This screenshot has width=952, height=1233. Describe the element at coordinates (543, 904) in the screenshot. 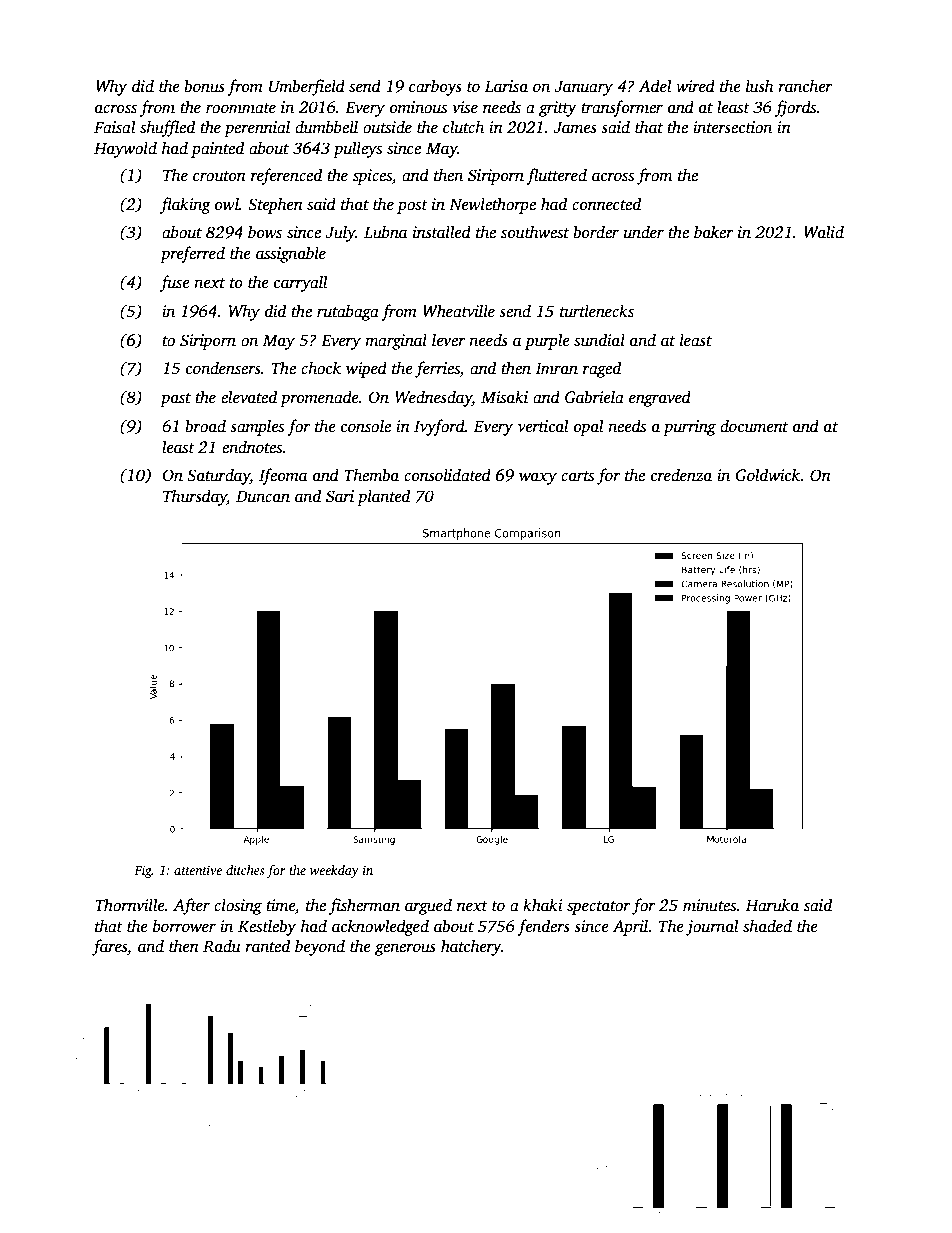

I see `khaki` at that location.
